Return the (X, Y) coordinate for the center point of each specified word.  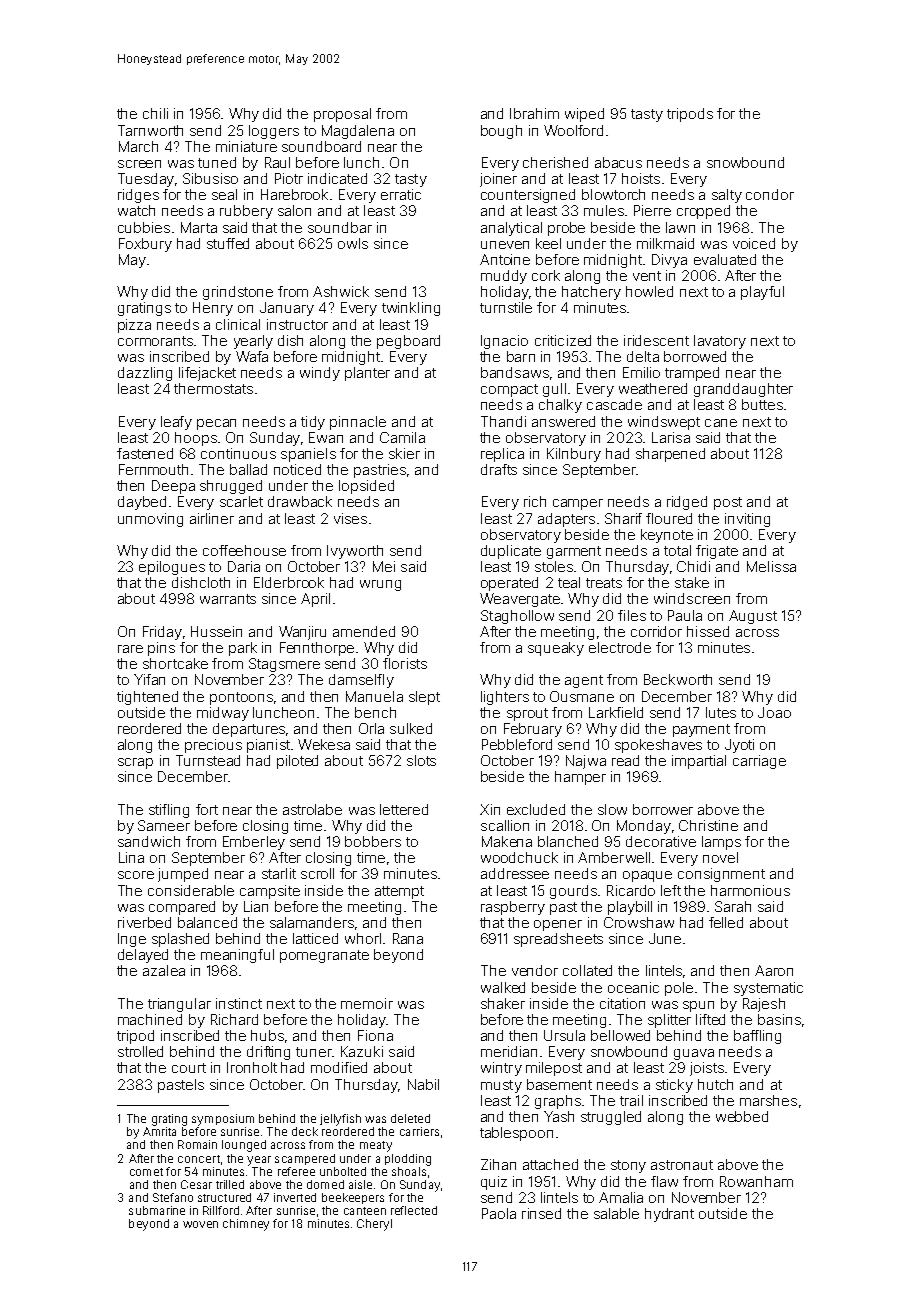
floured (669, 518)
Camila (402, 437)
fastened (145, 453)
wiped (584, 115)
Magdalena (358, 132)
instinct (239, 1003)
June (665, 938)
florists (405, 663)
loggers (274, 132)
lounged (244, 1146)
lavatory (720, 342)
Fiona (375, 1035)
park (243, 649)
